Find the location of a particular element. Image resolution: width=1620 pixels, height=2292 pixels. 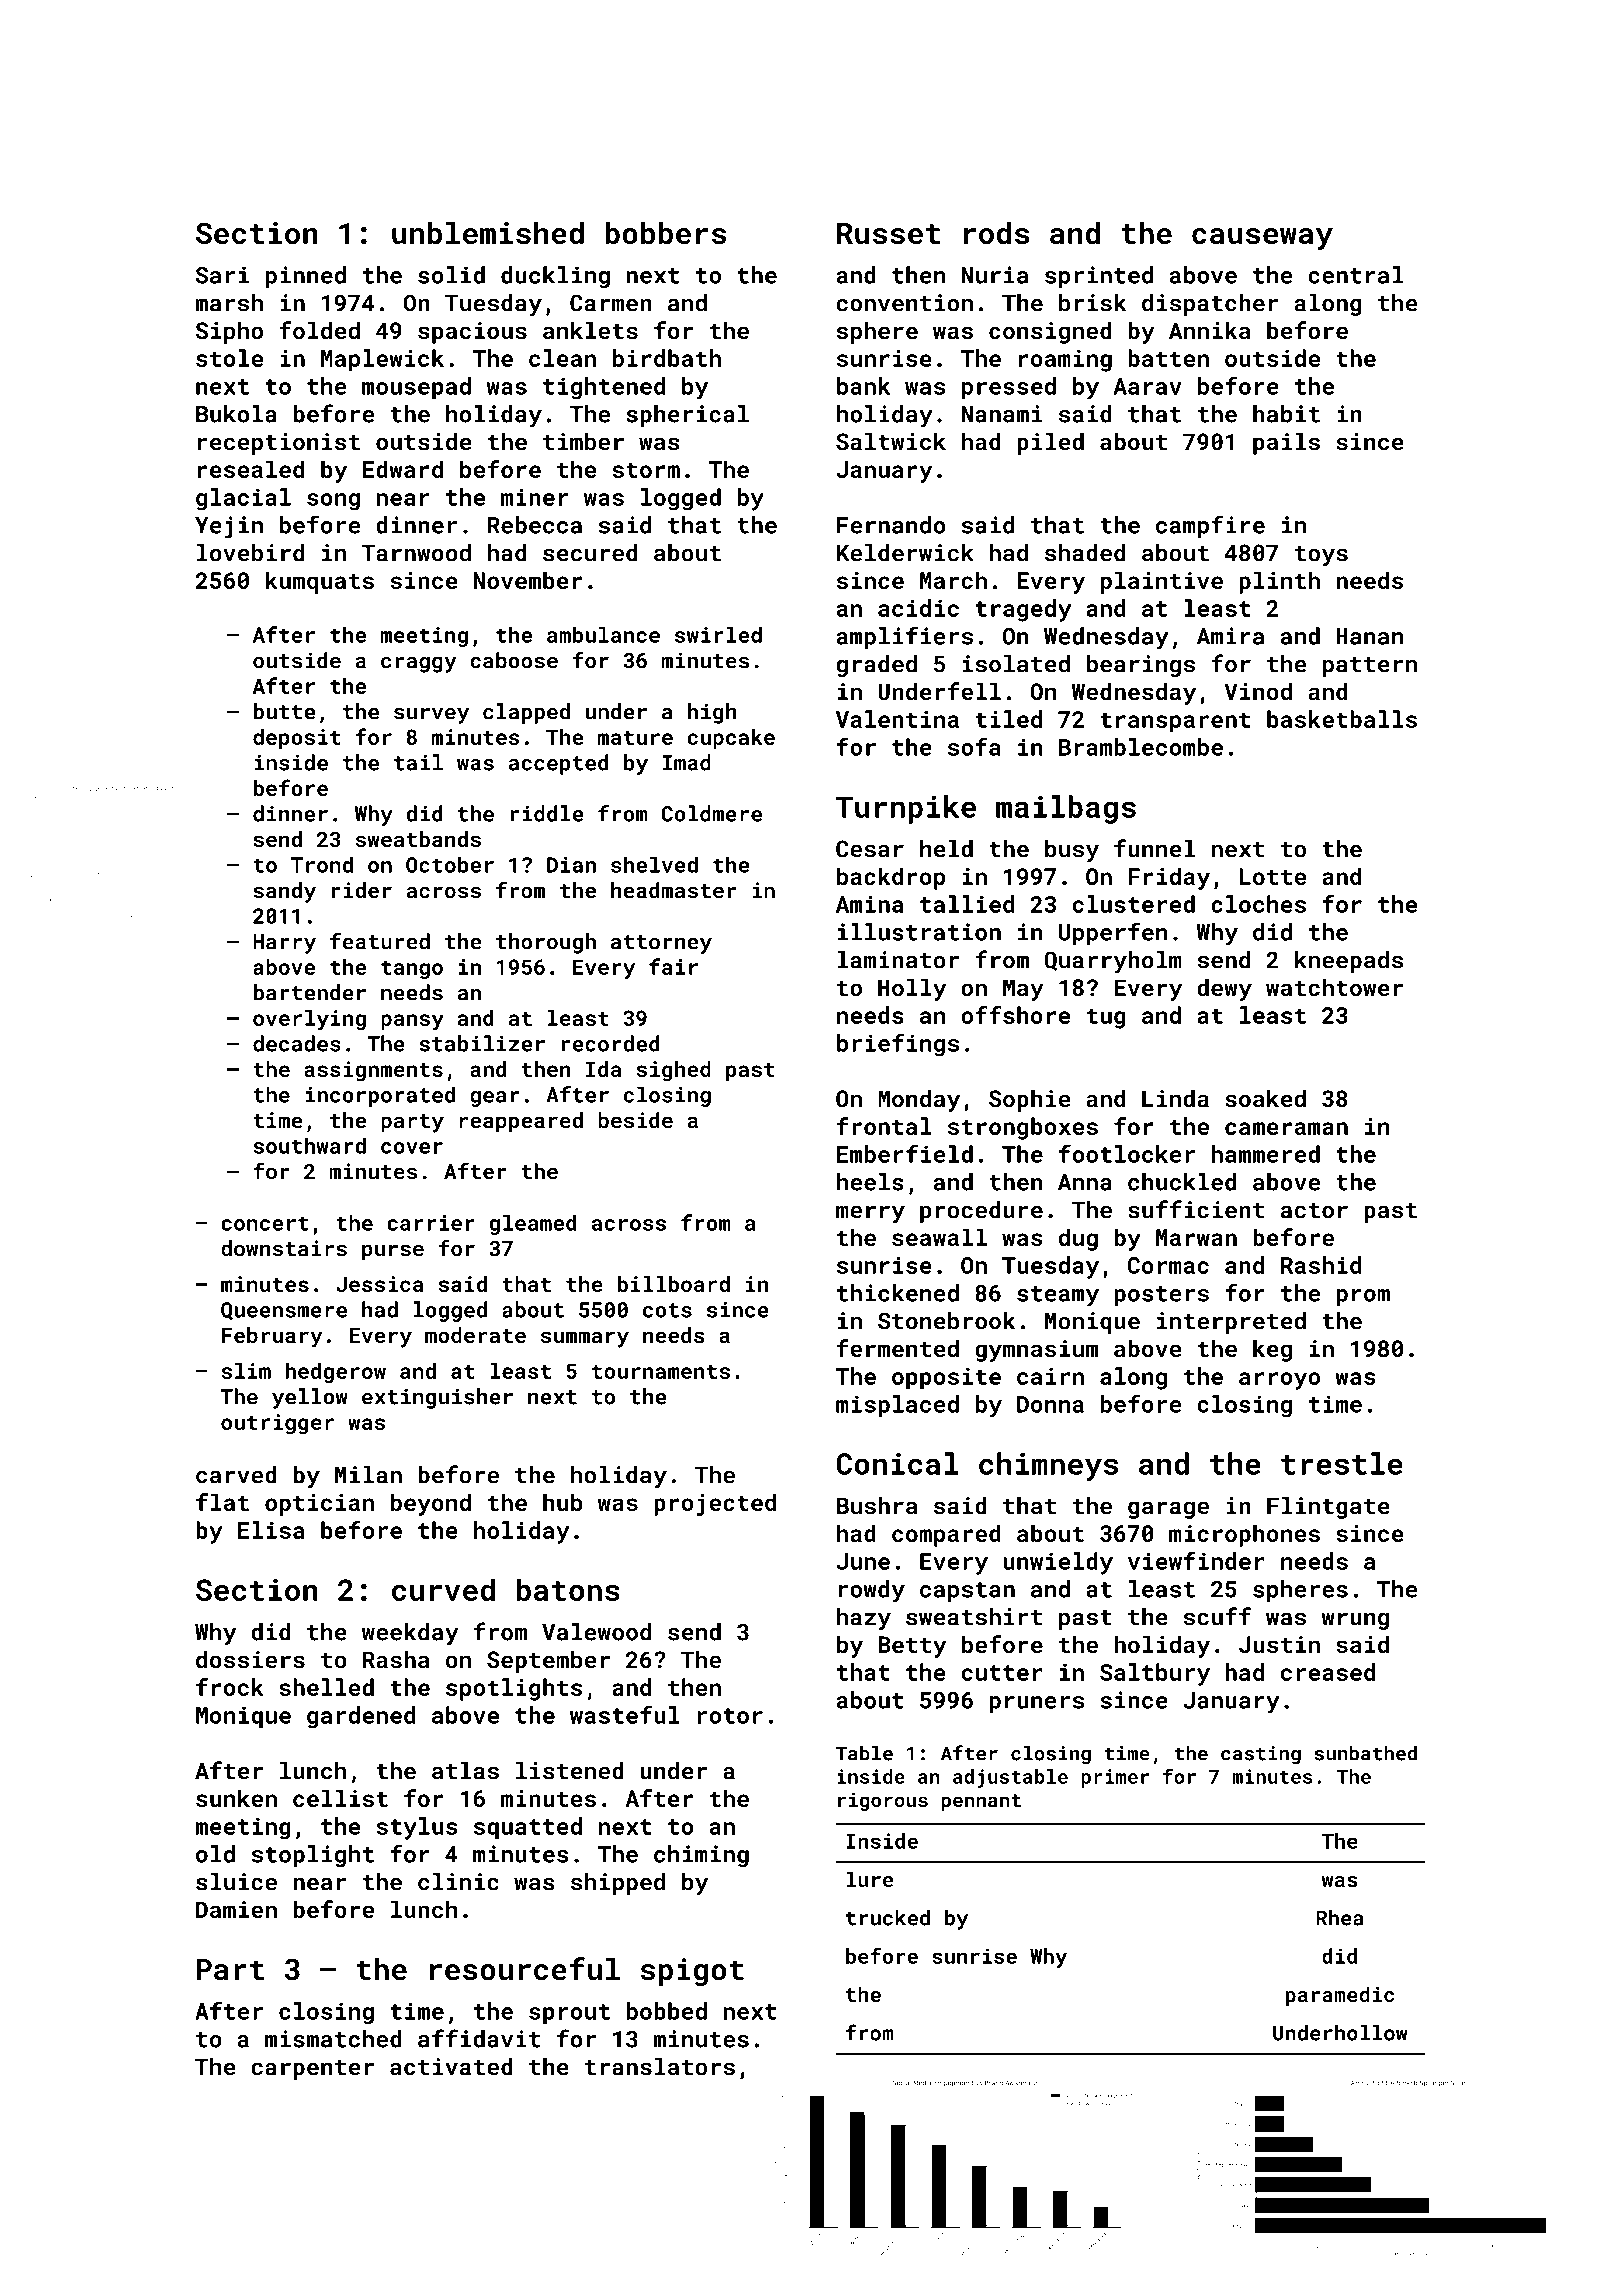

billboard is located at coordinates (674, 1284).
